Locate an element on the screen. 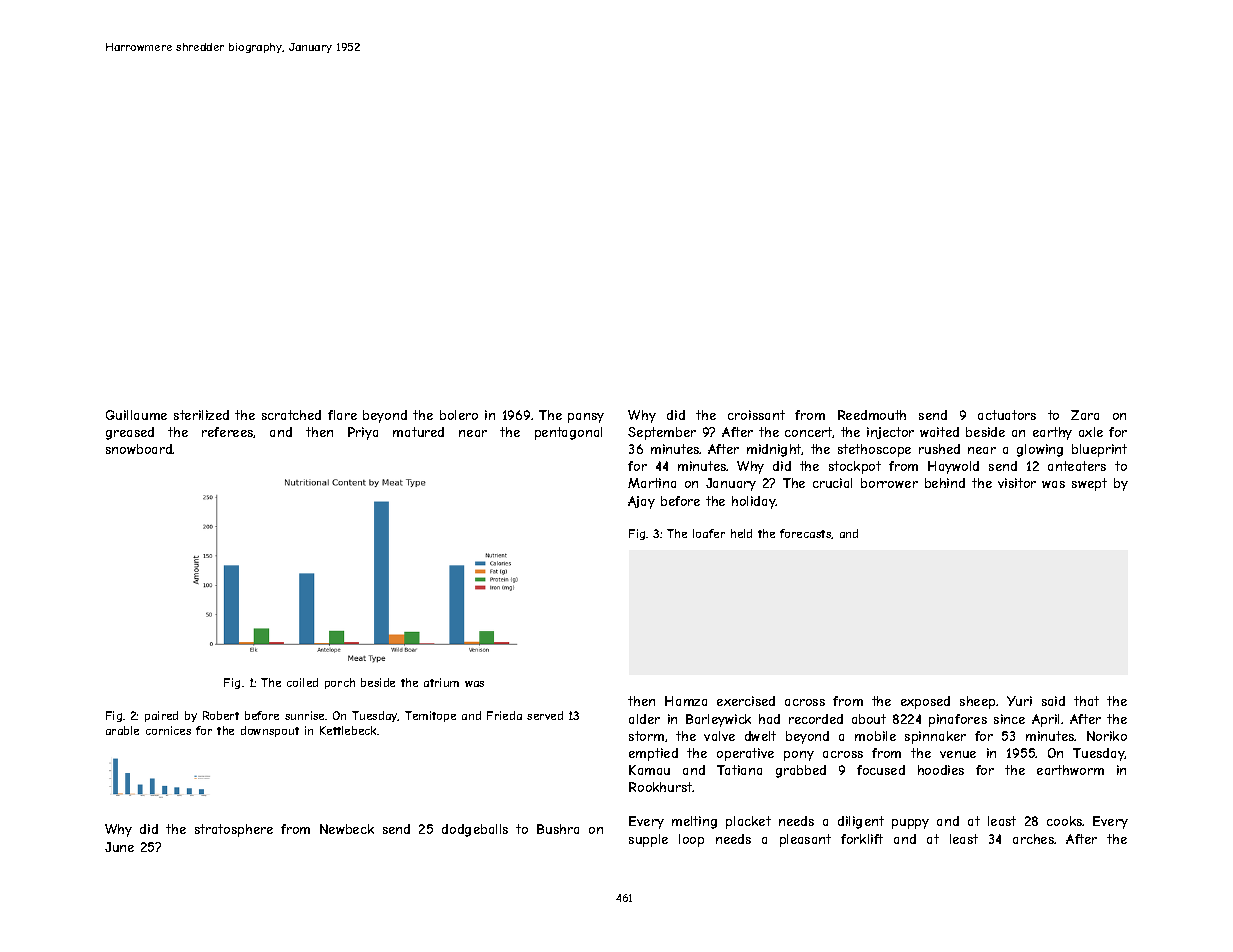 Image resolution: width=1233 pixels, height=952 pixels. alder is located at coordinates (644, 719).
